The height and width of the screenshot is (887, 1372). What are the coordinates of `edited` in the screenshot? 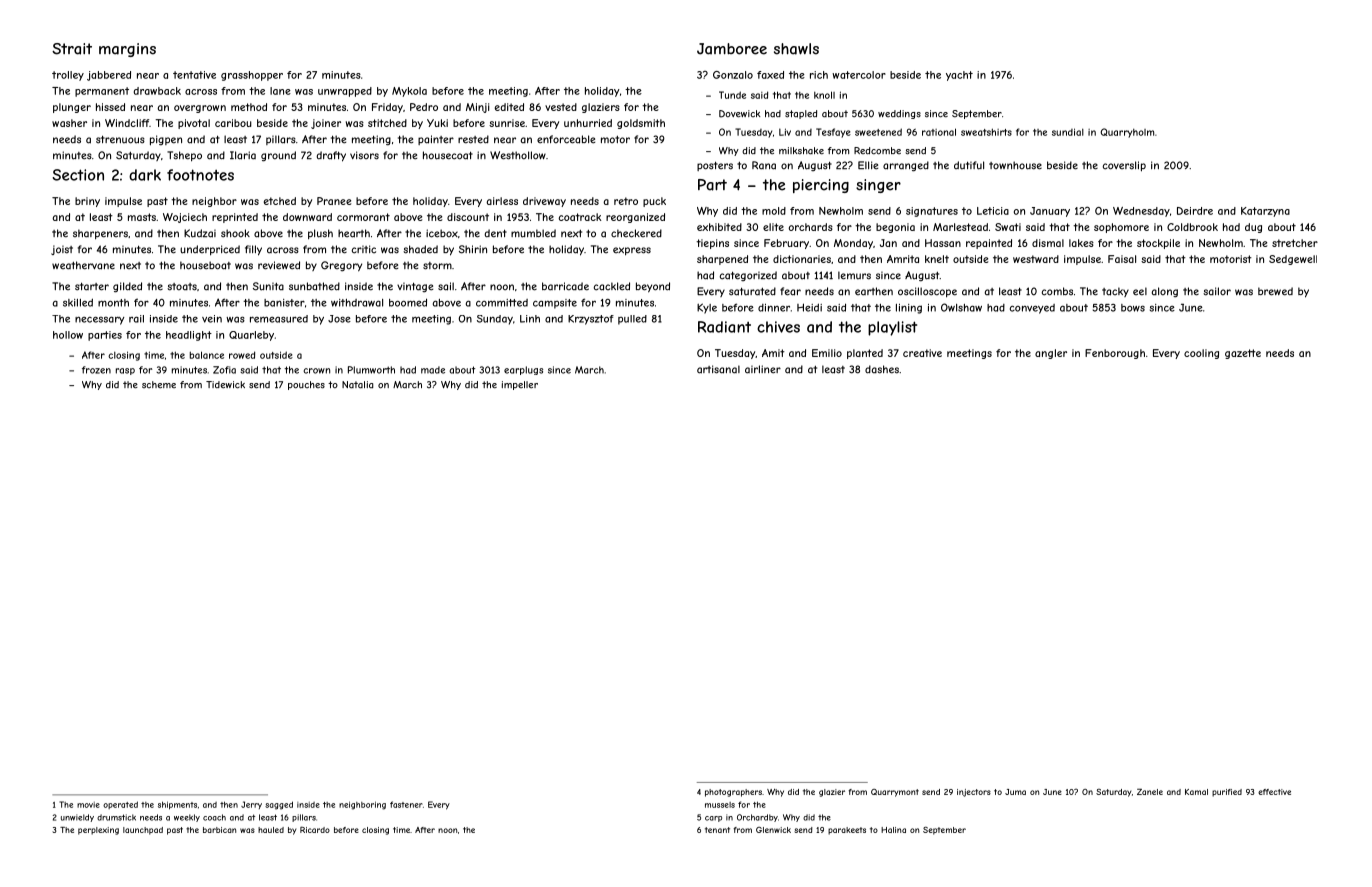 It's located at (509, 107).
